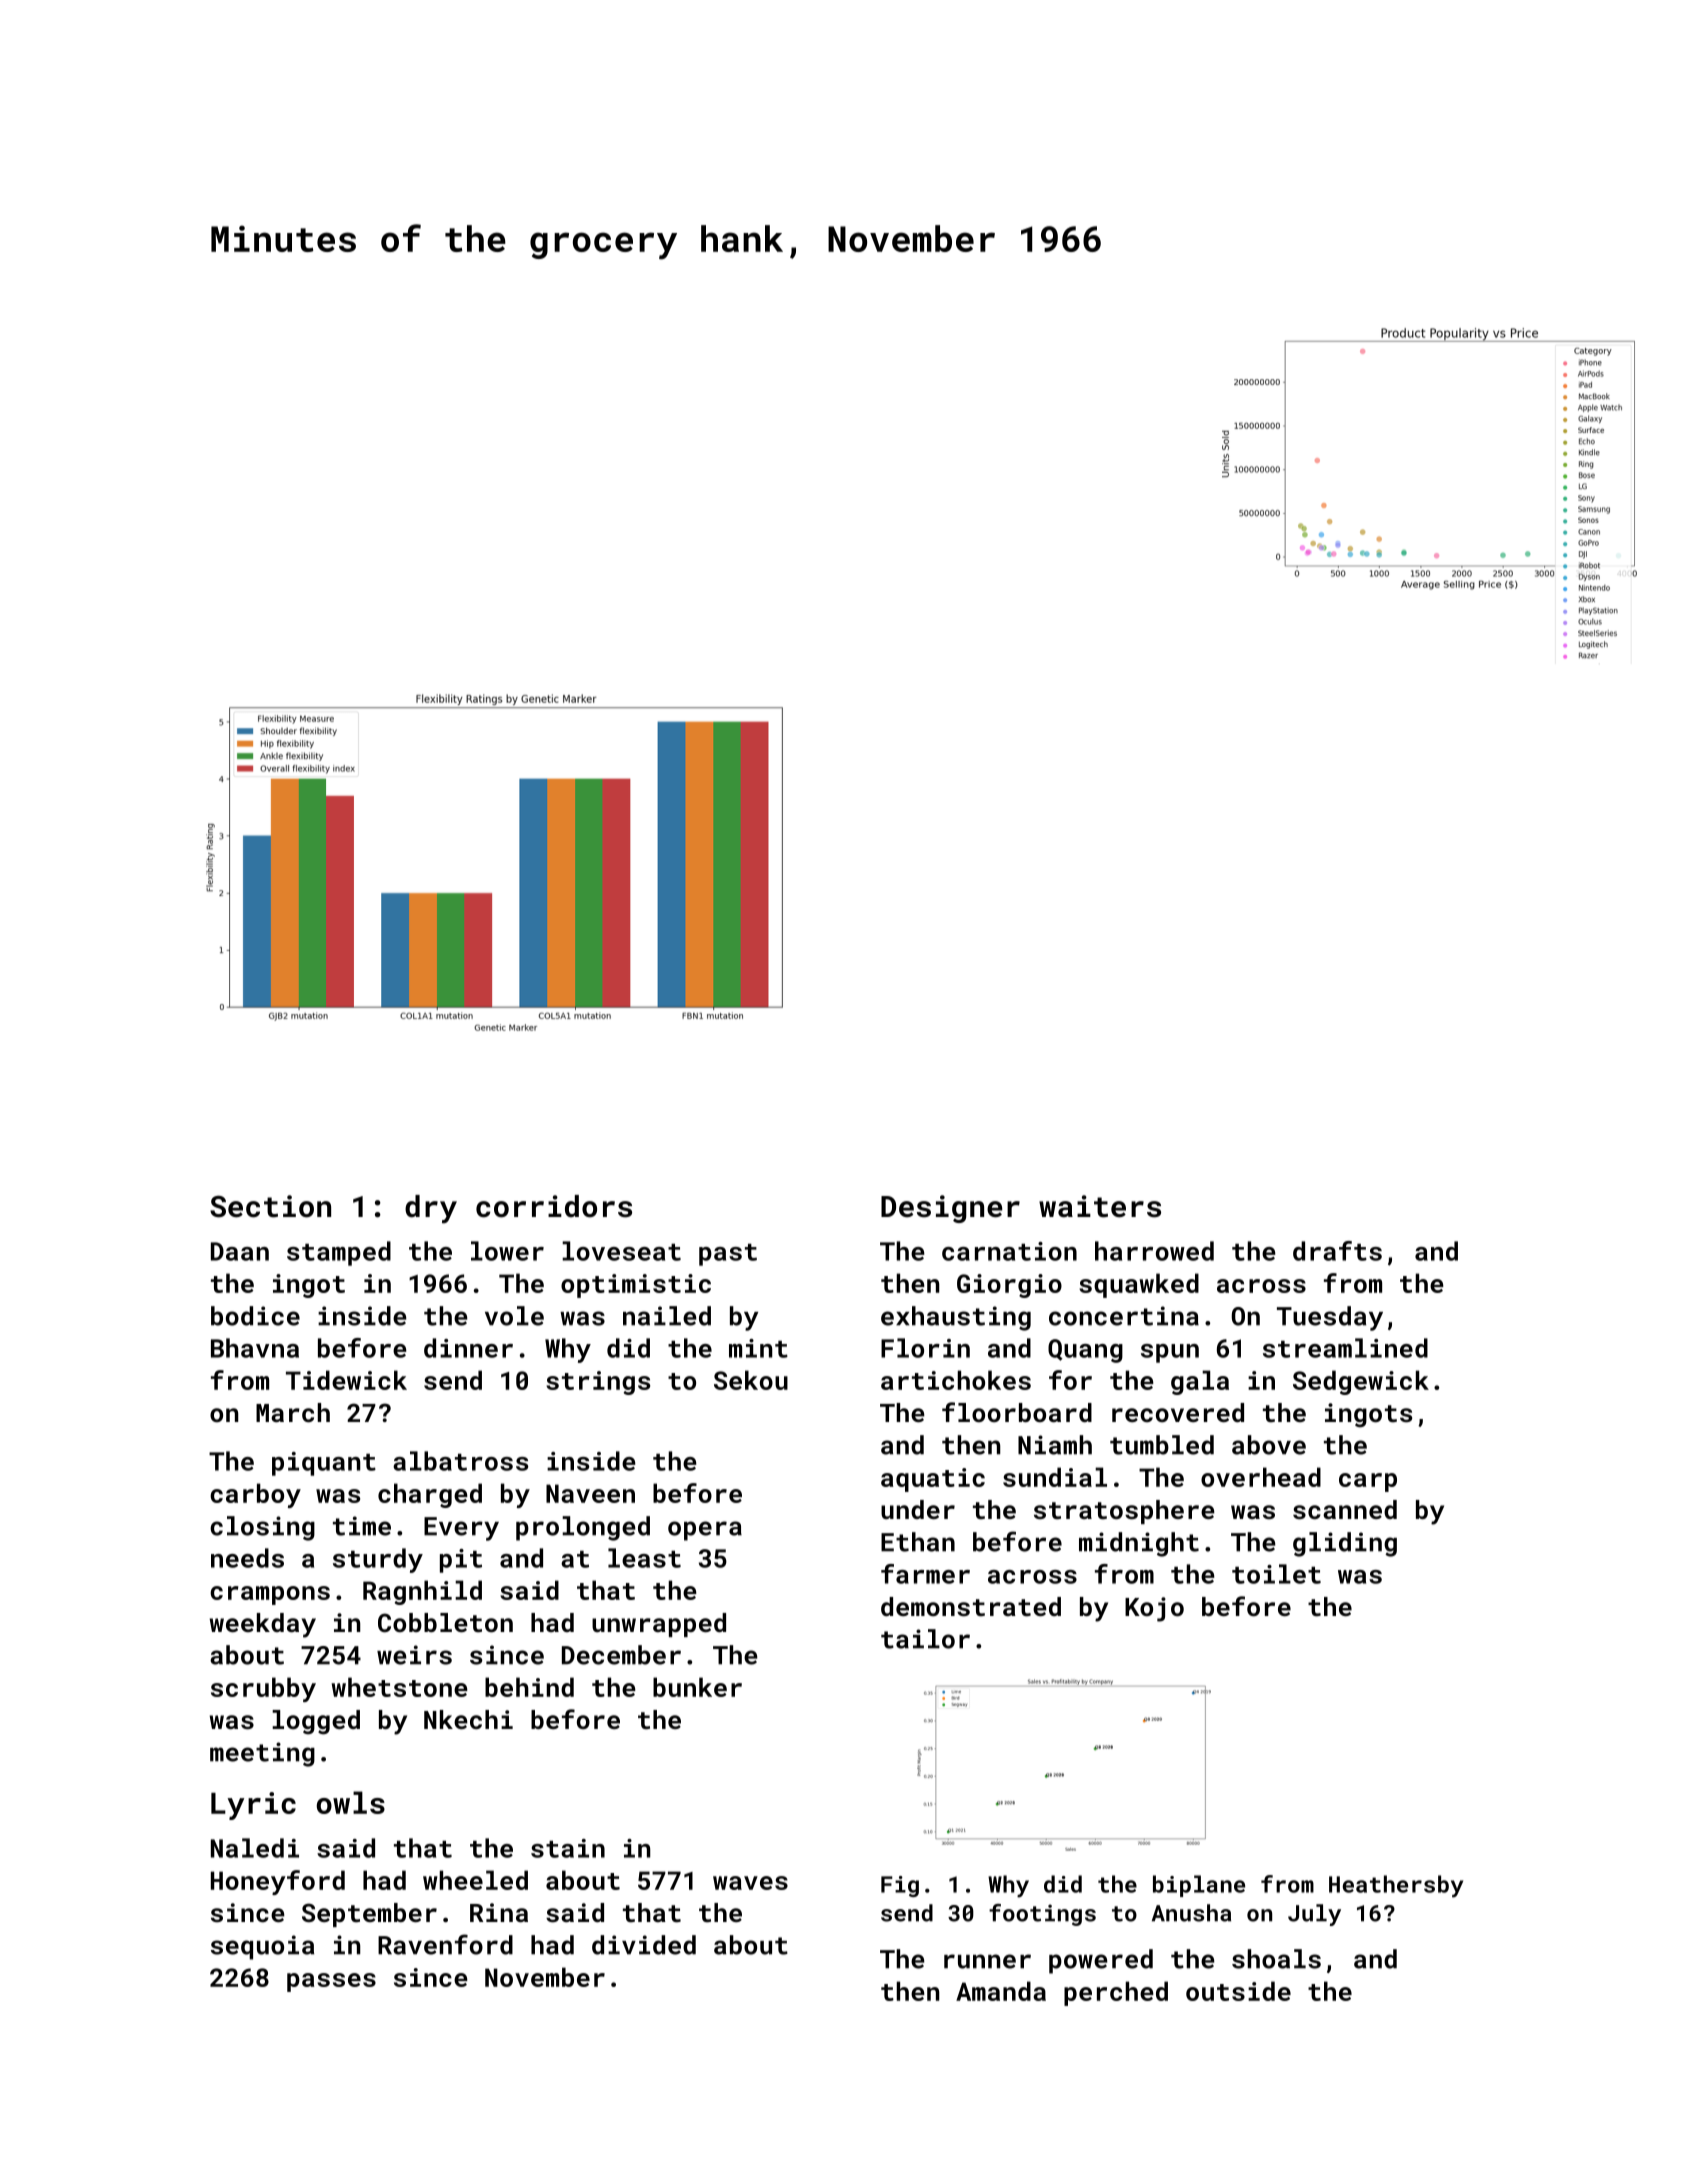  What do you see at coordinates (750, 1883) in the document?
I see `waves` at bounding box center [750, 1883].
